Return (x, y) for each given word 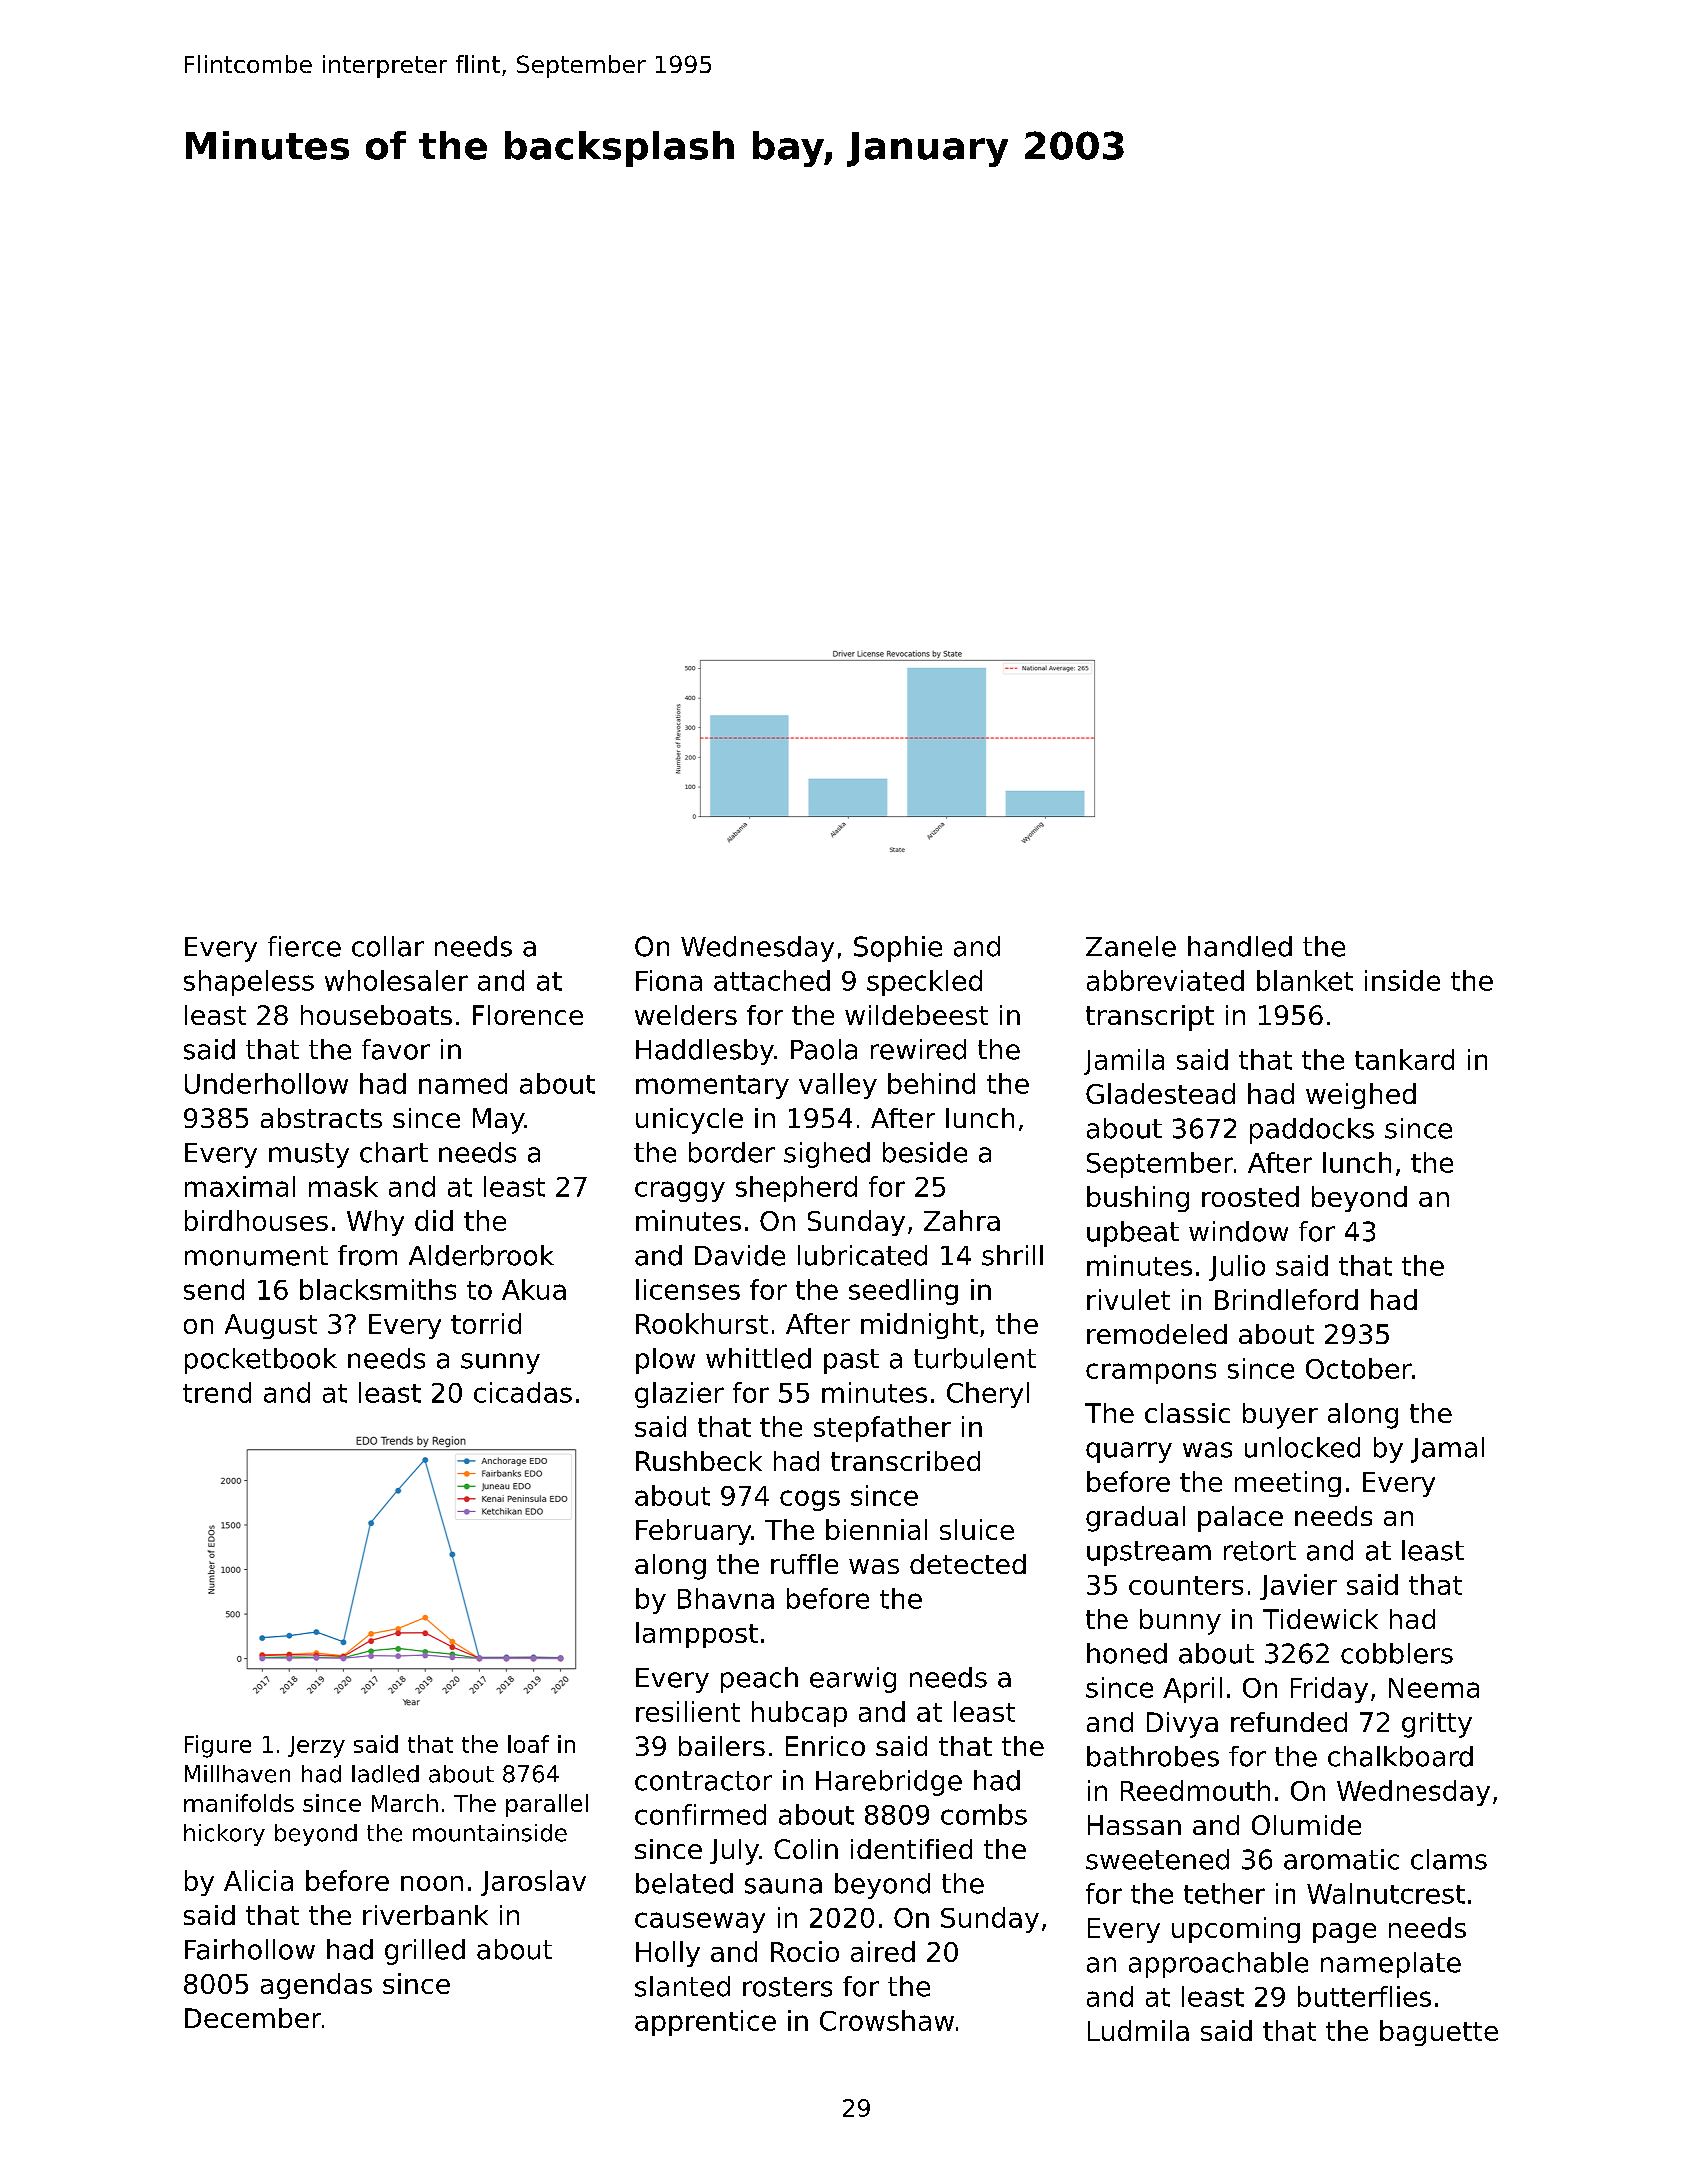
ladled (385, 1774)
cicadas (523, 1392)
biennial (876, 1529)
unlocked (1302, 1447)
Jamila (1124, 1062)
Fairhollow (250, 1949)
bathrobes (1153, 1756)
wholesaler (396, 980)
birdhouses (256, 1220)
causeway (700, 1922)
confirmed (700, 1814)
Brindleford (1286, 1299)
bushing (1138, 1199)
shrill (1012, 1255)
